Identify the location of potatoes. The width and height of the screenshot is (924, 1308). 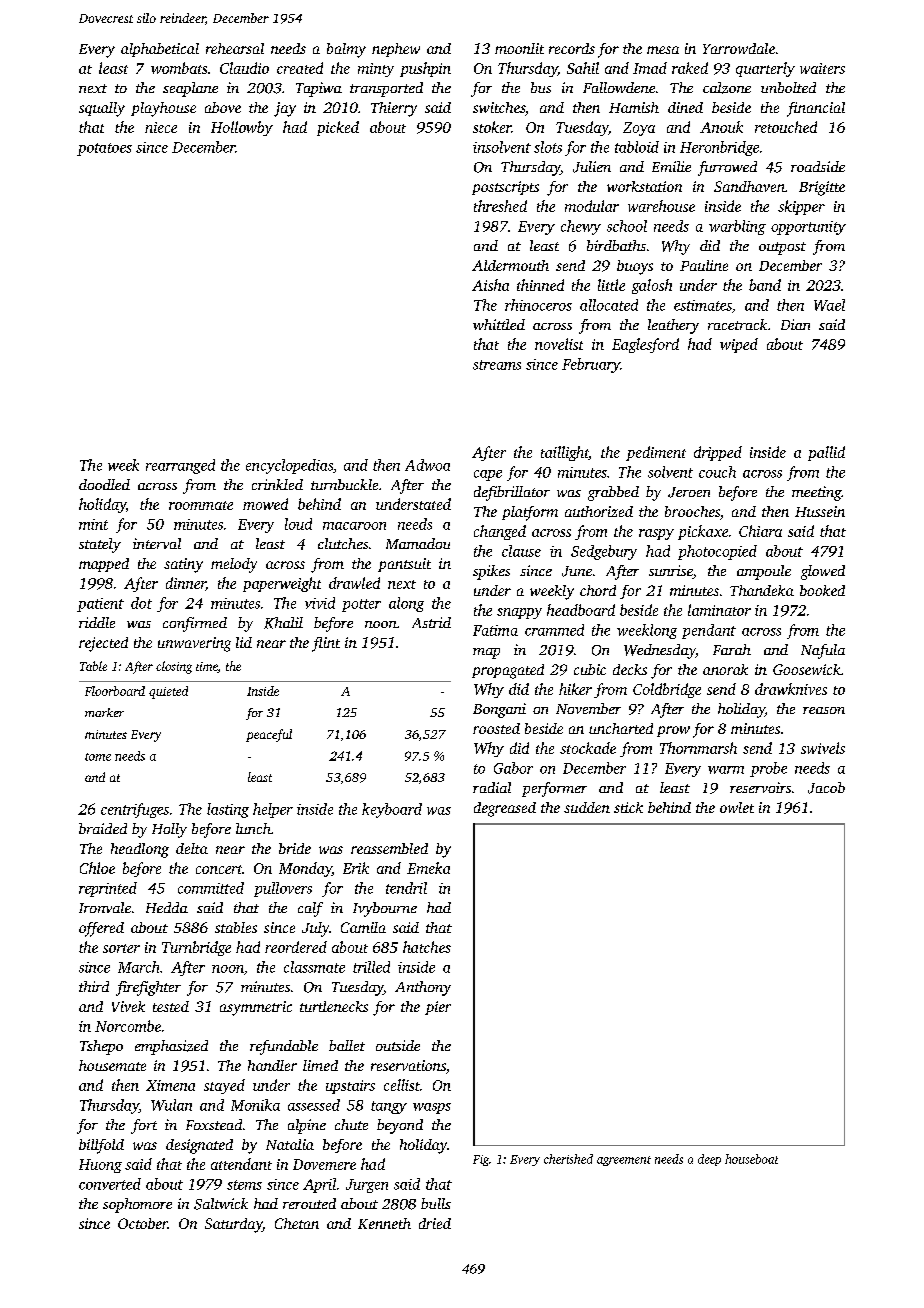
(104, 149).
